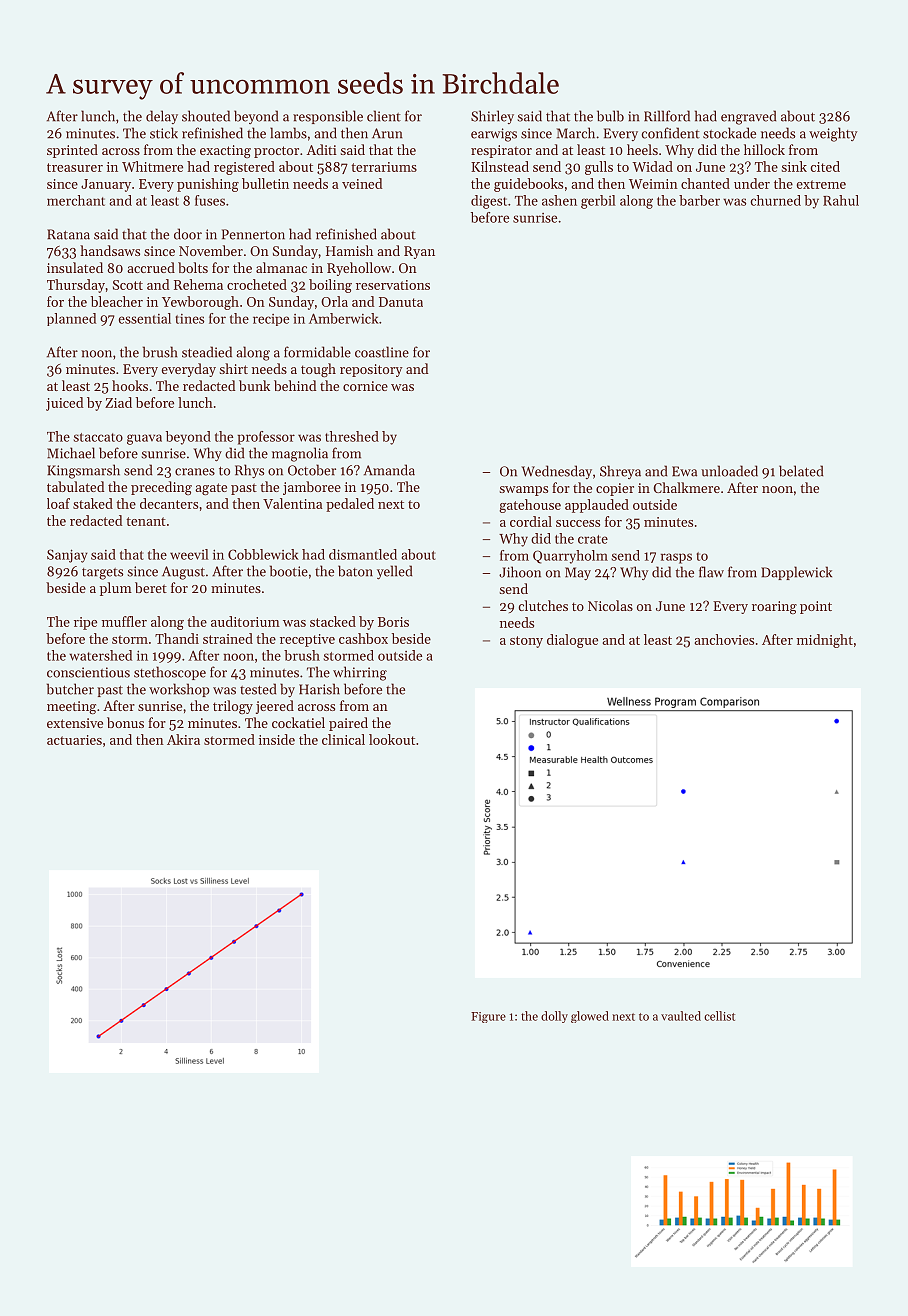  I want to click on Figure, so click(488, 1017).
